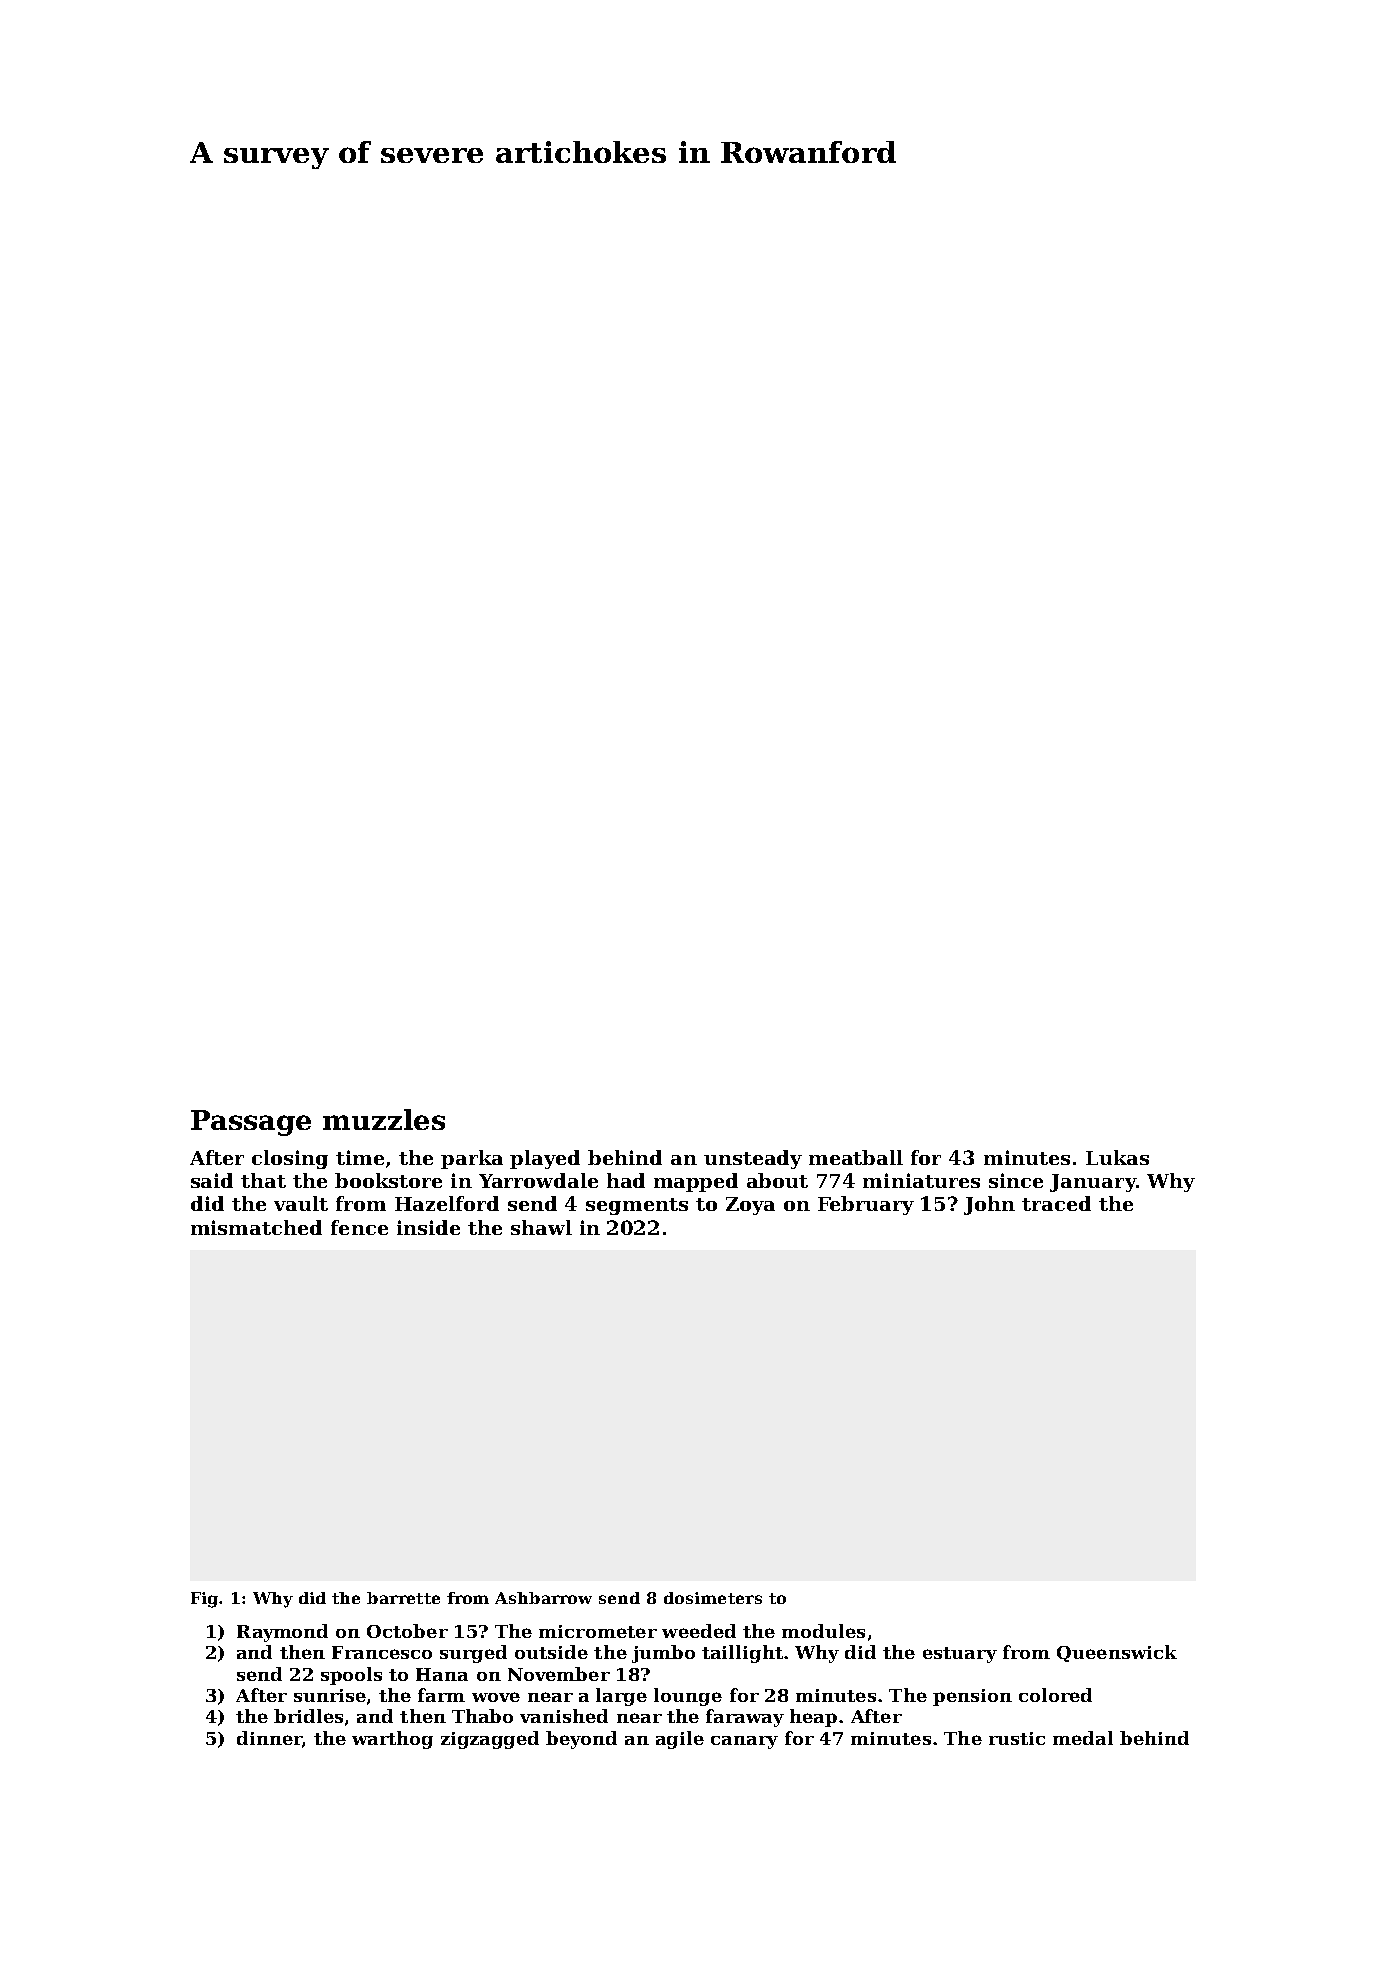 The width and height of the image is (1386, 1969). Describe the element at coordinates (256, 1227) in the image. I see `mismatched` at that location.
